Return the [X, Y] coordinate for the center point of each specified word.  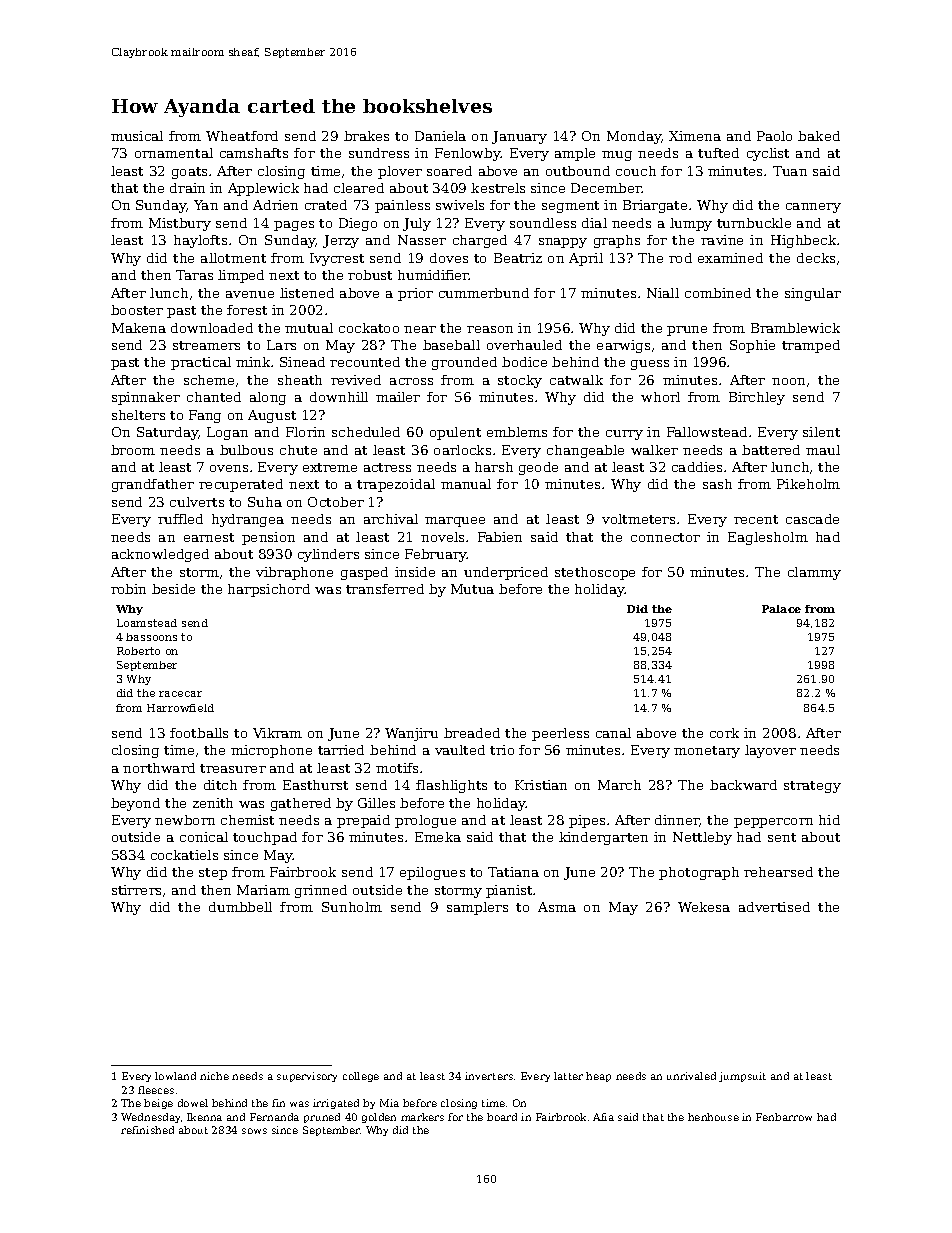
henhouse [713, 1117]
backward [743, 785]
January [519, 137]
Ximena [695, 136]
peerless [560, 734]
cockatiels [184, 855]
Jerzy [341, 241]
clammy [814, 573]
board [502, 1117]
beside [173, 589]
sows [254, 1131]
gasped [364, 573]
